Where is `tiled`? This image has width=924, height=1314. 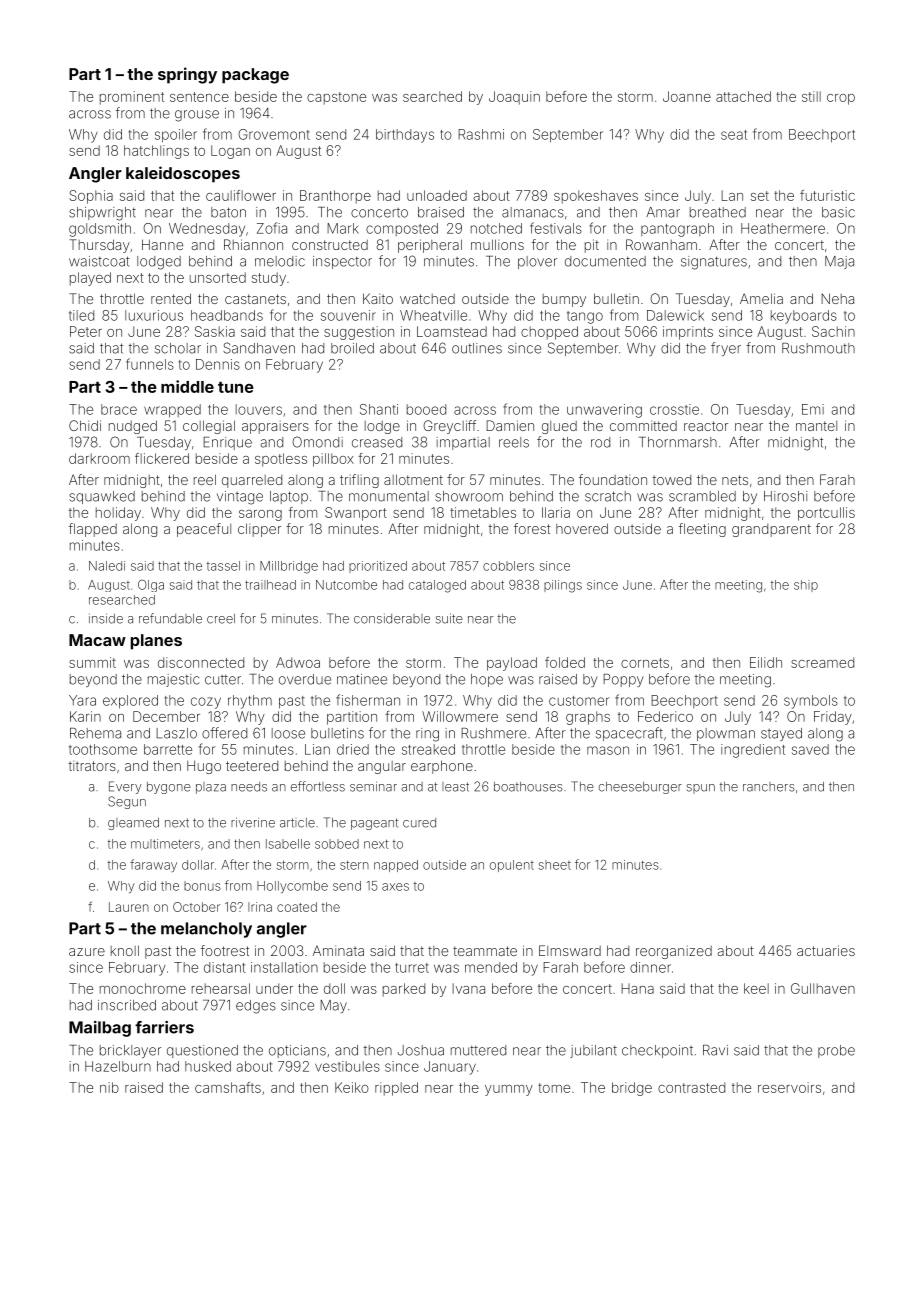 tiled is located at coordinates (81, 315).
